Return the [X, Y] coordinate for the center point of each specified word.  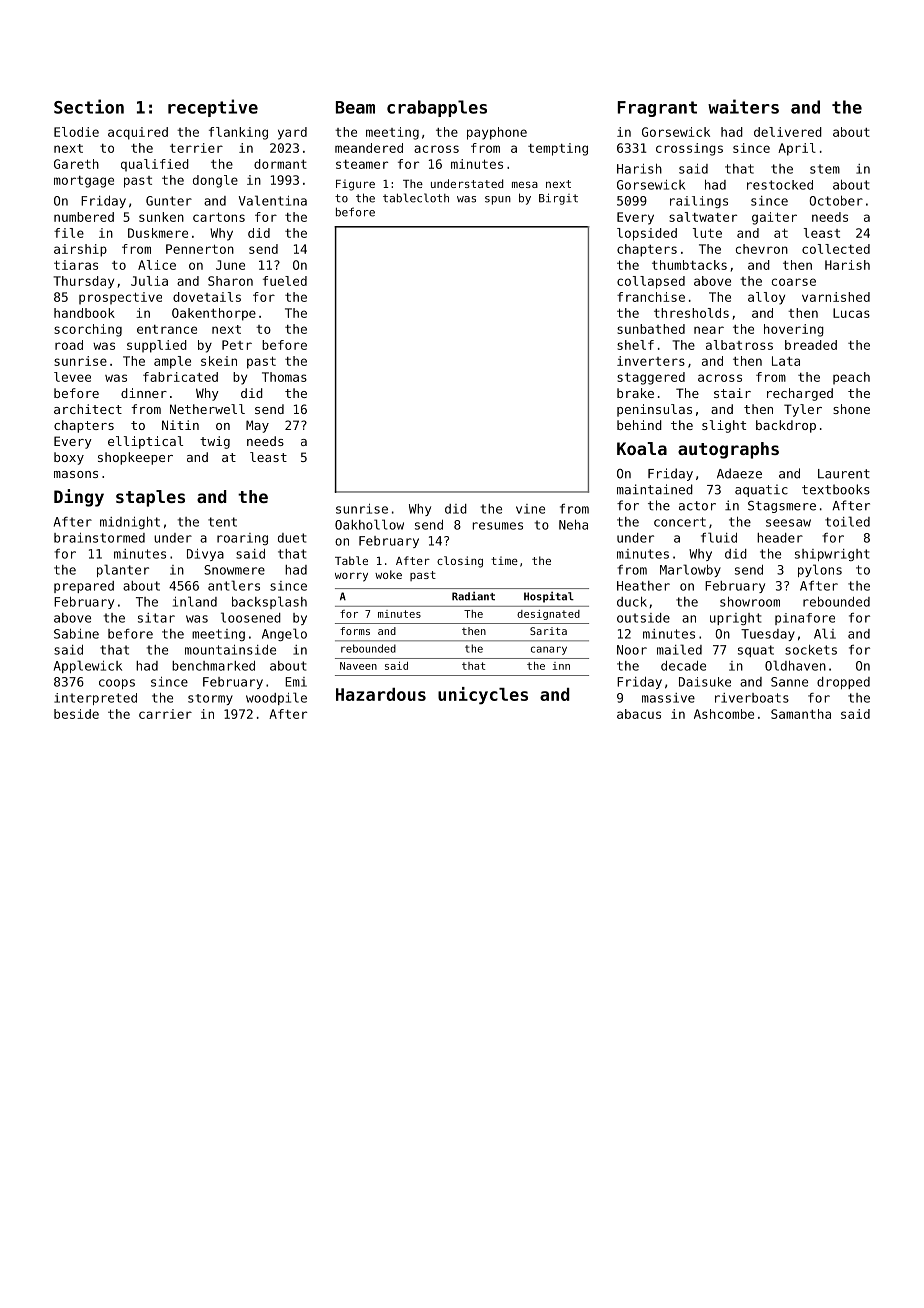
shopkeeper [135, 458]
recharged [800, 394]
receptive [213, 108]
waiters [743, 106]
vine [530, 509]
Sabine [76, 634]
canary [549, 650]
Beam [355, 107]
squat [756, 651]
